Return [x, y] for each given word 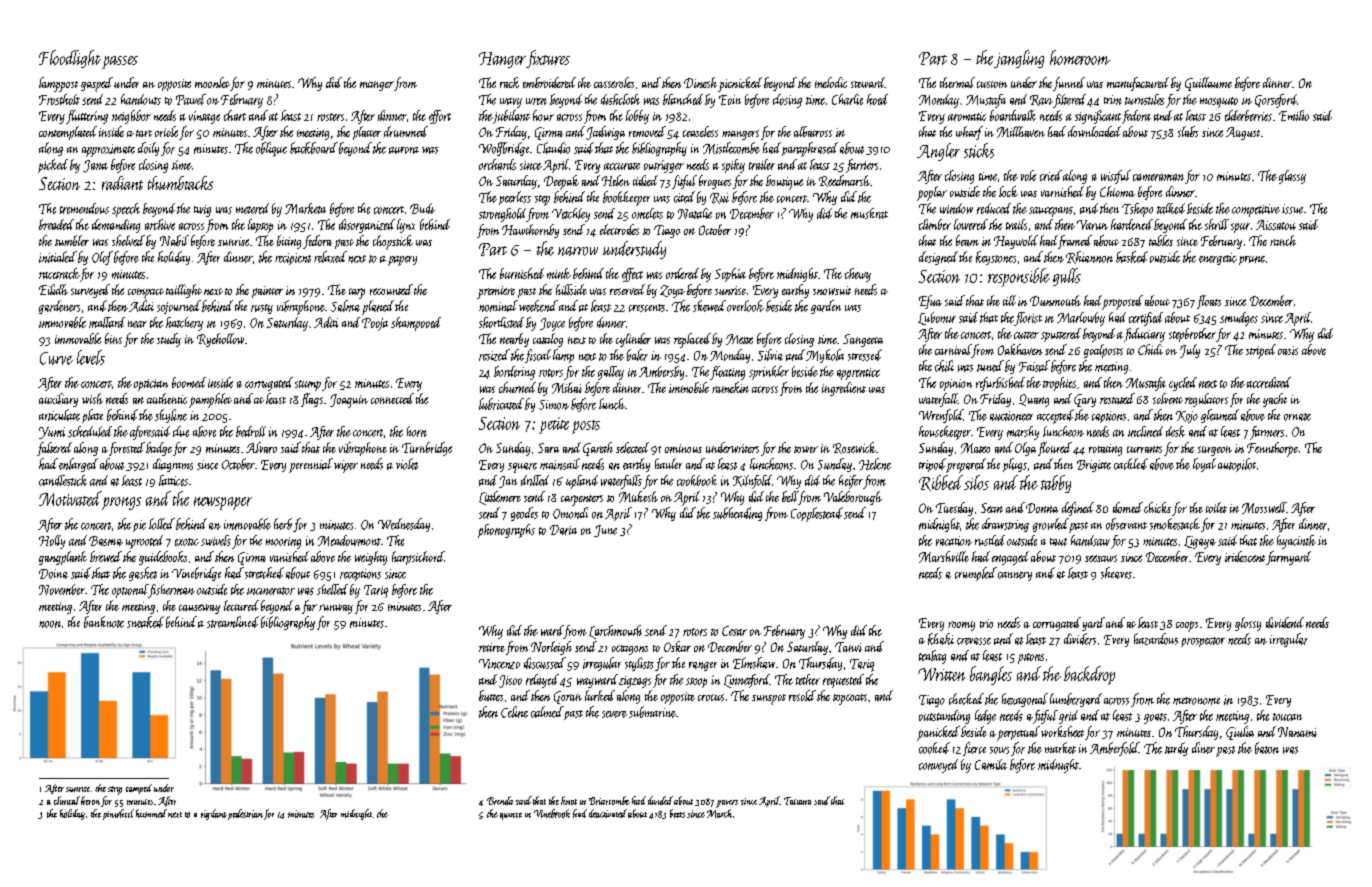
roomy [961, 626]
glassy [1292, 177]
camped [139, 789]
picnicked [740, 84]
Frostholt [59, 99]
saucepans [1051, 212]
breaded [56, 224]
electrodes [619, 229]
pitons [1031, 658]
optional [130, 591]
